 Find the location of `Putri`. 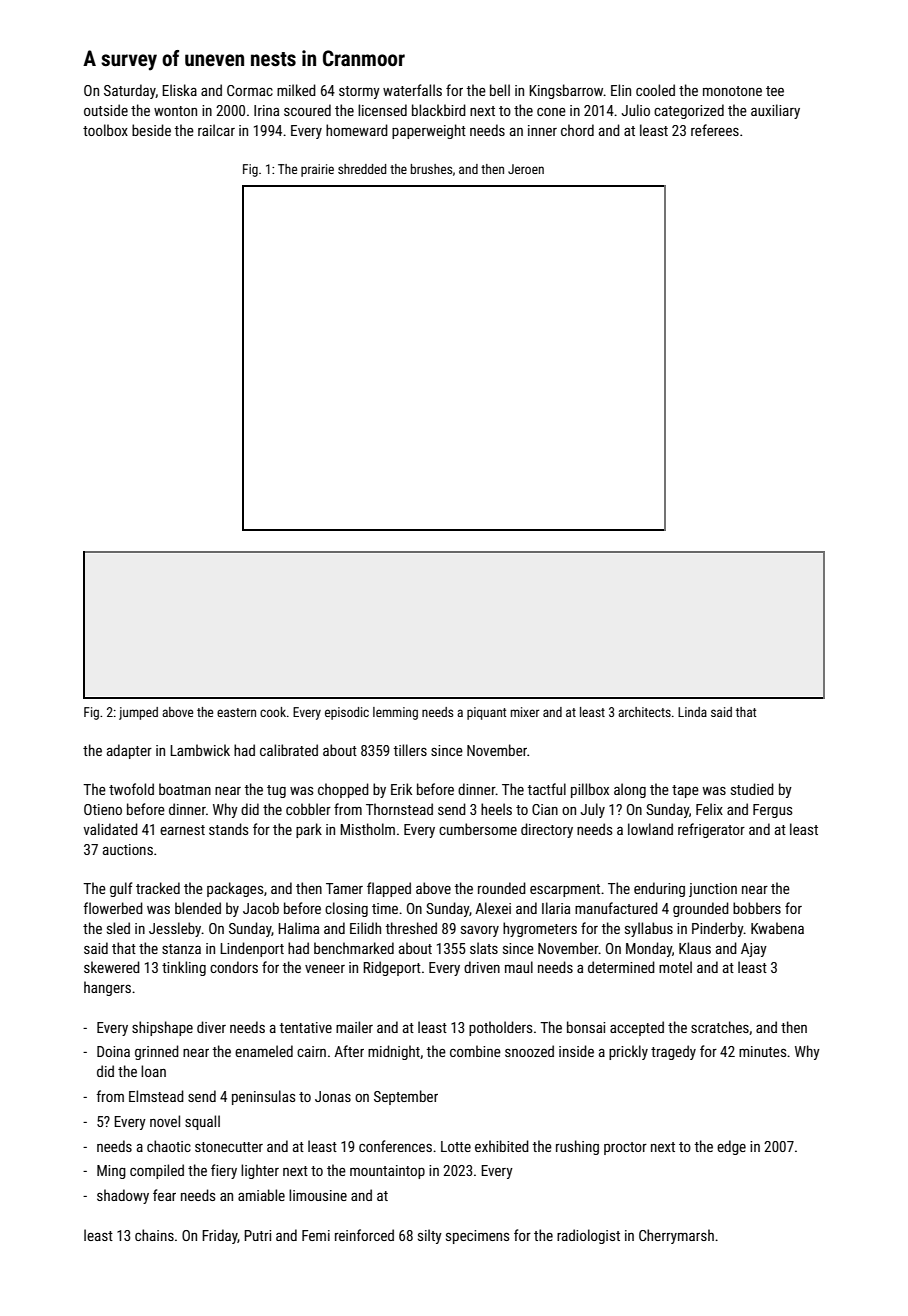

Putri is located at coordinates (257, 1235).
